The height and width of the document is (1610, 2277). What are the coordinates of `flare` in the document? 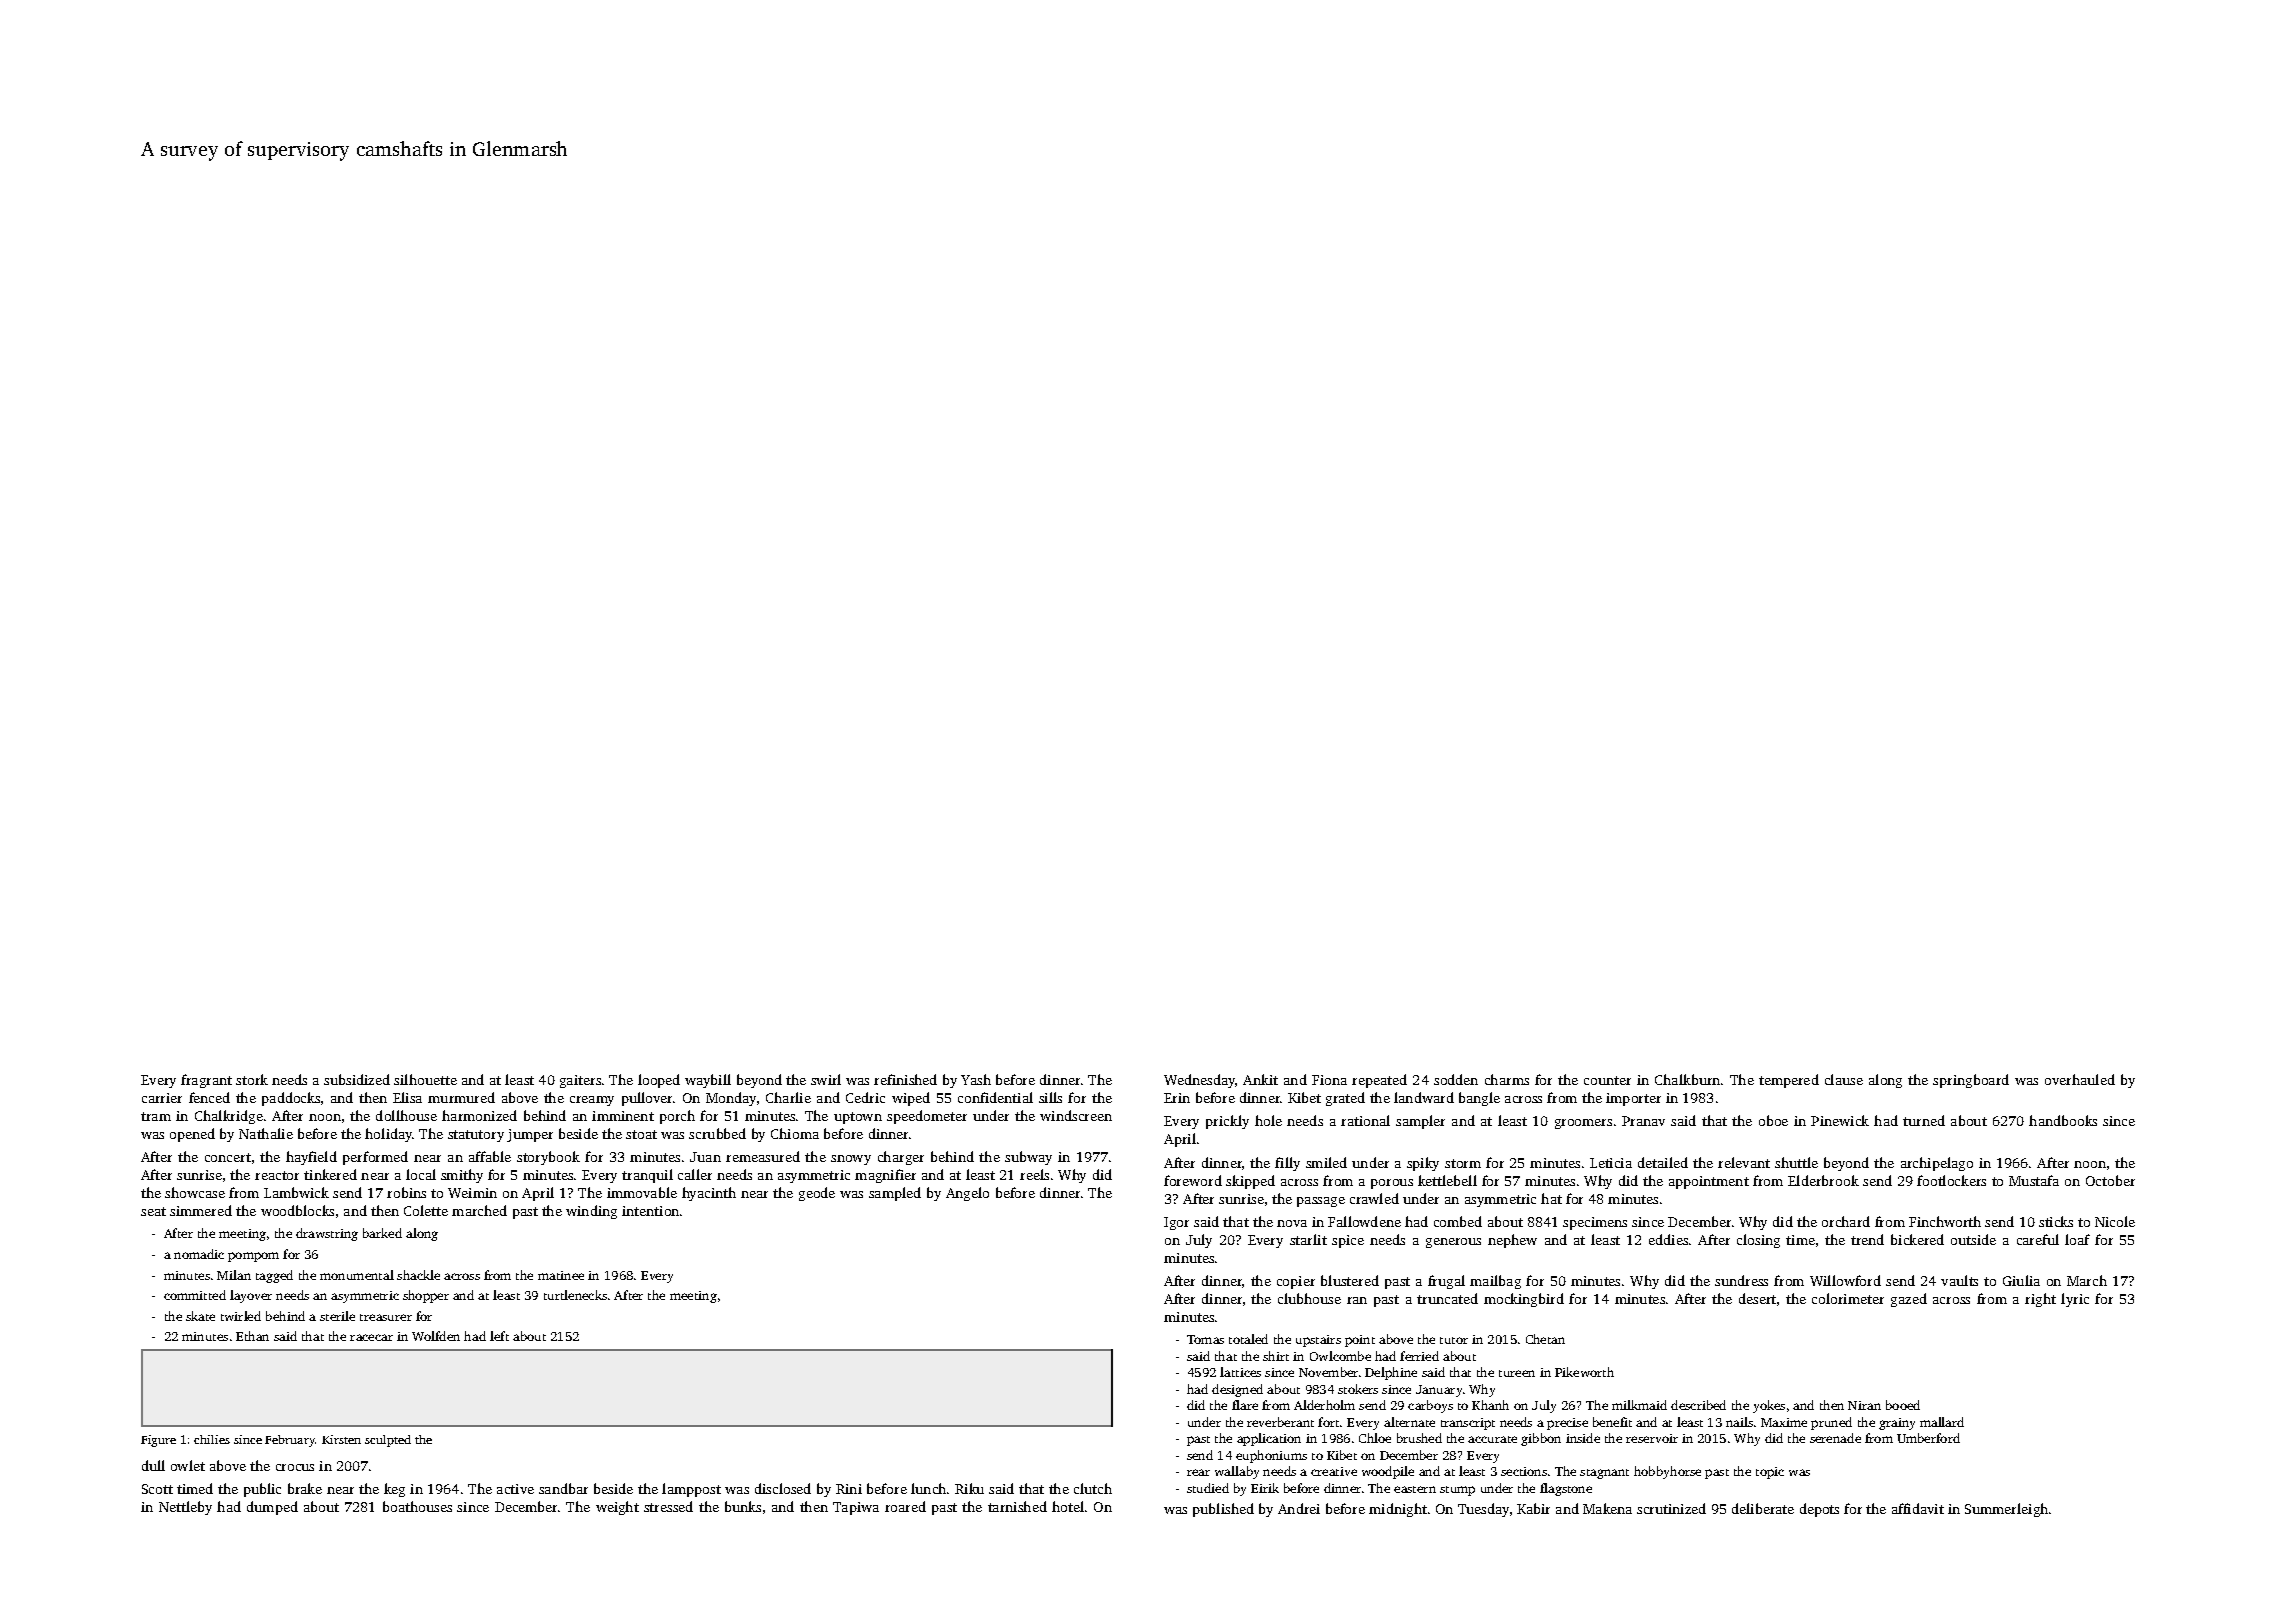 It's located at (1245, 1405).
